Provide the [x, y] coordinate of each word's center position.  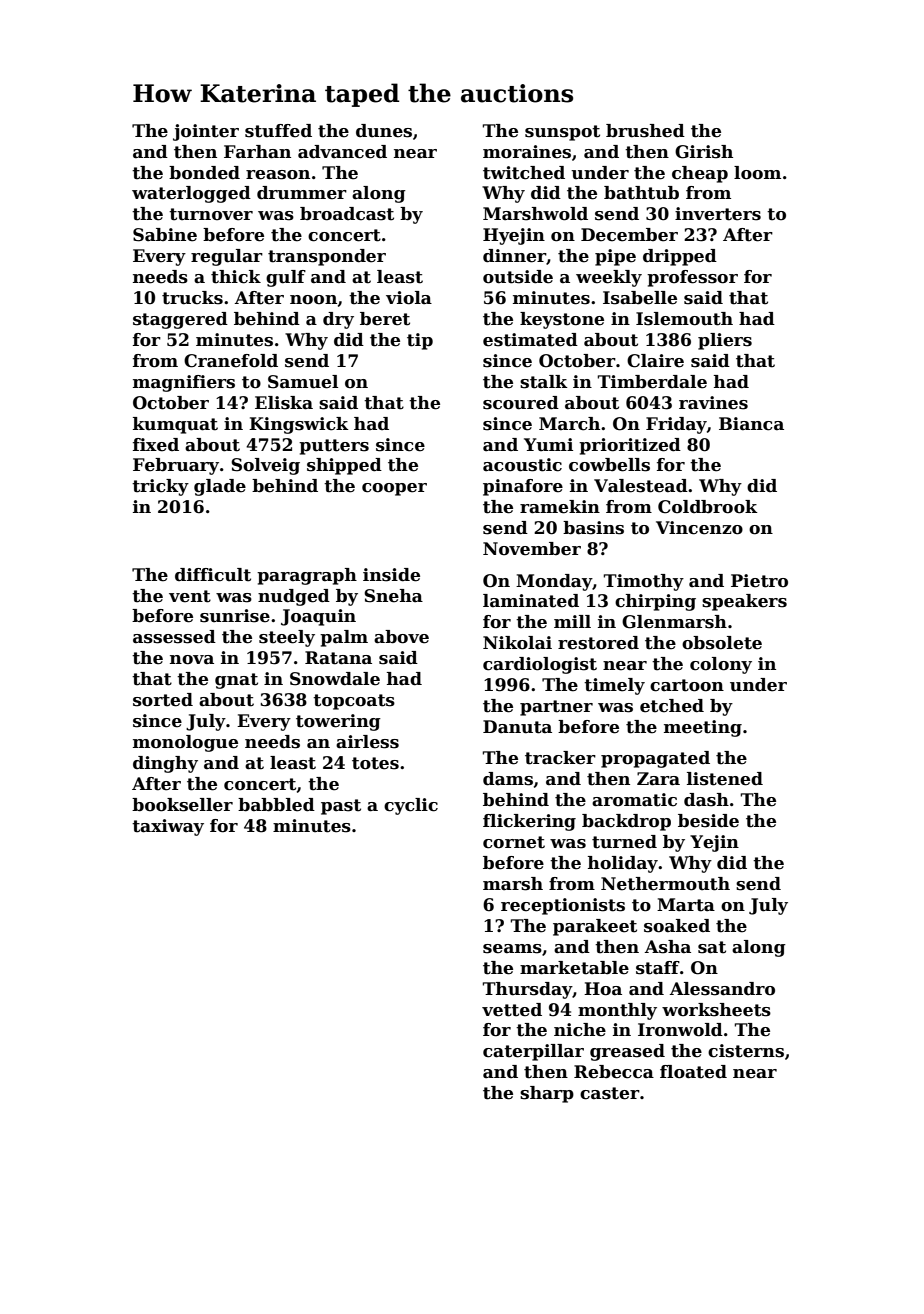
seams [512, 949]
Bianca [751, 424]
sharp [547, 1094]
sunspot [562, 133]
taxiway [168, 827]
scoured [521, 403]
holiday [623, 864]
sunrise [235, 616]
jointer [206, 132]
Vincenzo [699, 528]
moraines [527, 152]
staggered [180, 320]
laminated [531, 601]
